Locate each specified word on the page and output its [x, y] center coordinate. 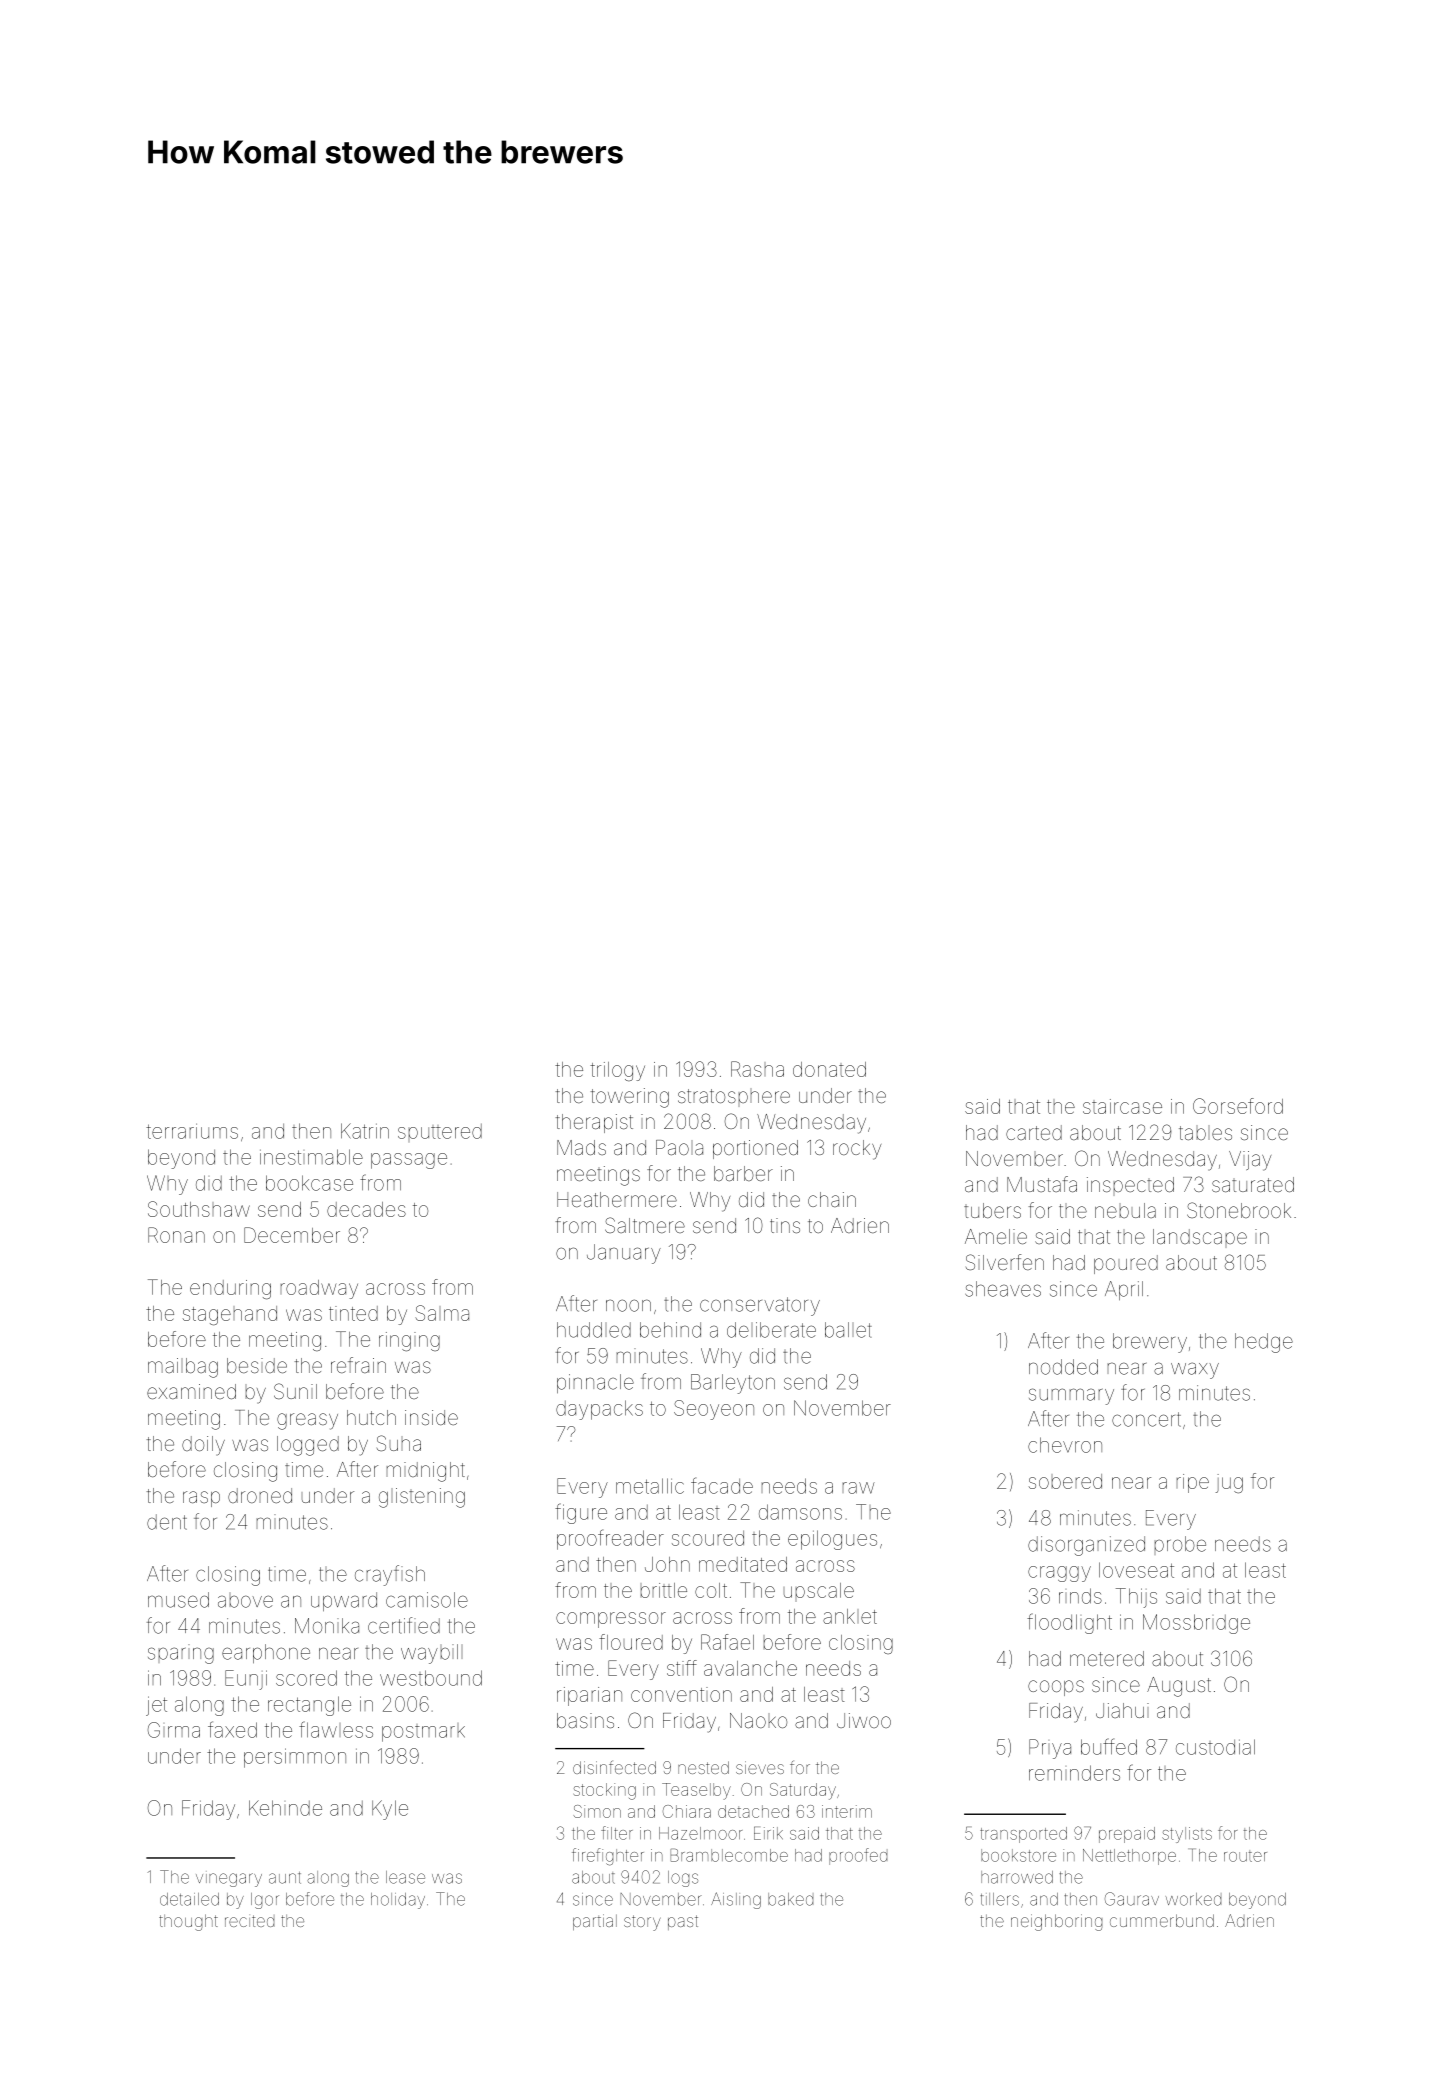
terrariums [192, 1131]
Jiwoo [864, 1720]
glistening [422, 1498]
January [624, 1254]
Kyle [390, 1810]
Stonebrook [1239, 1210]
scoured [708, 1538]
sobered [1065, 1481]
